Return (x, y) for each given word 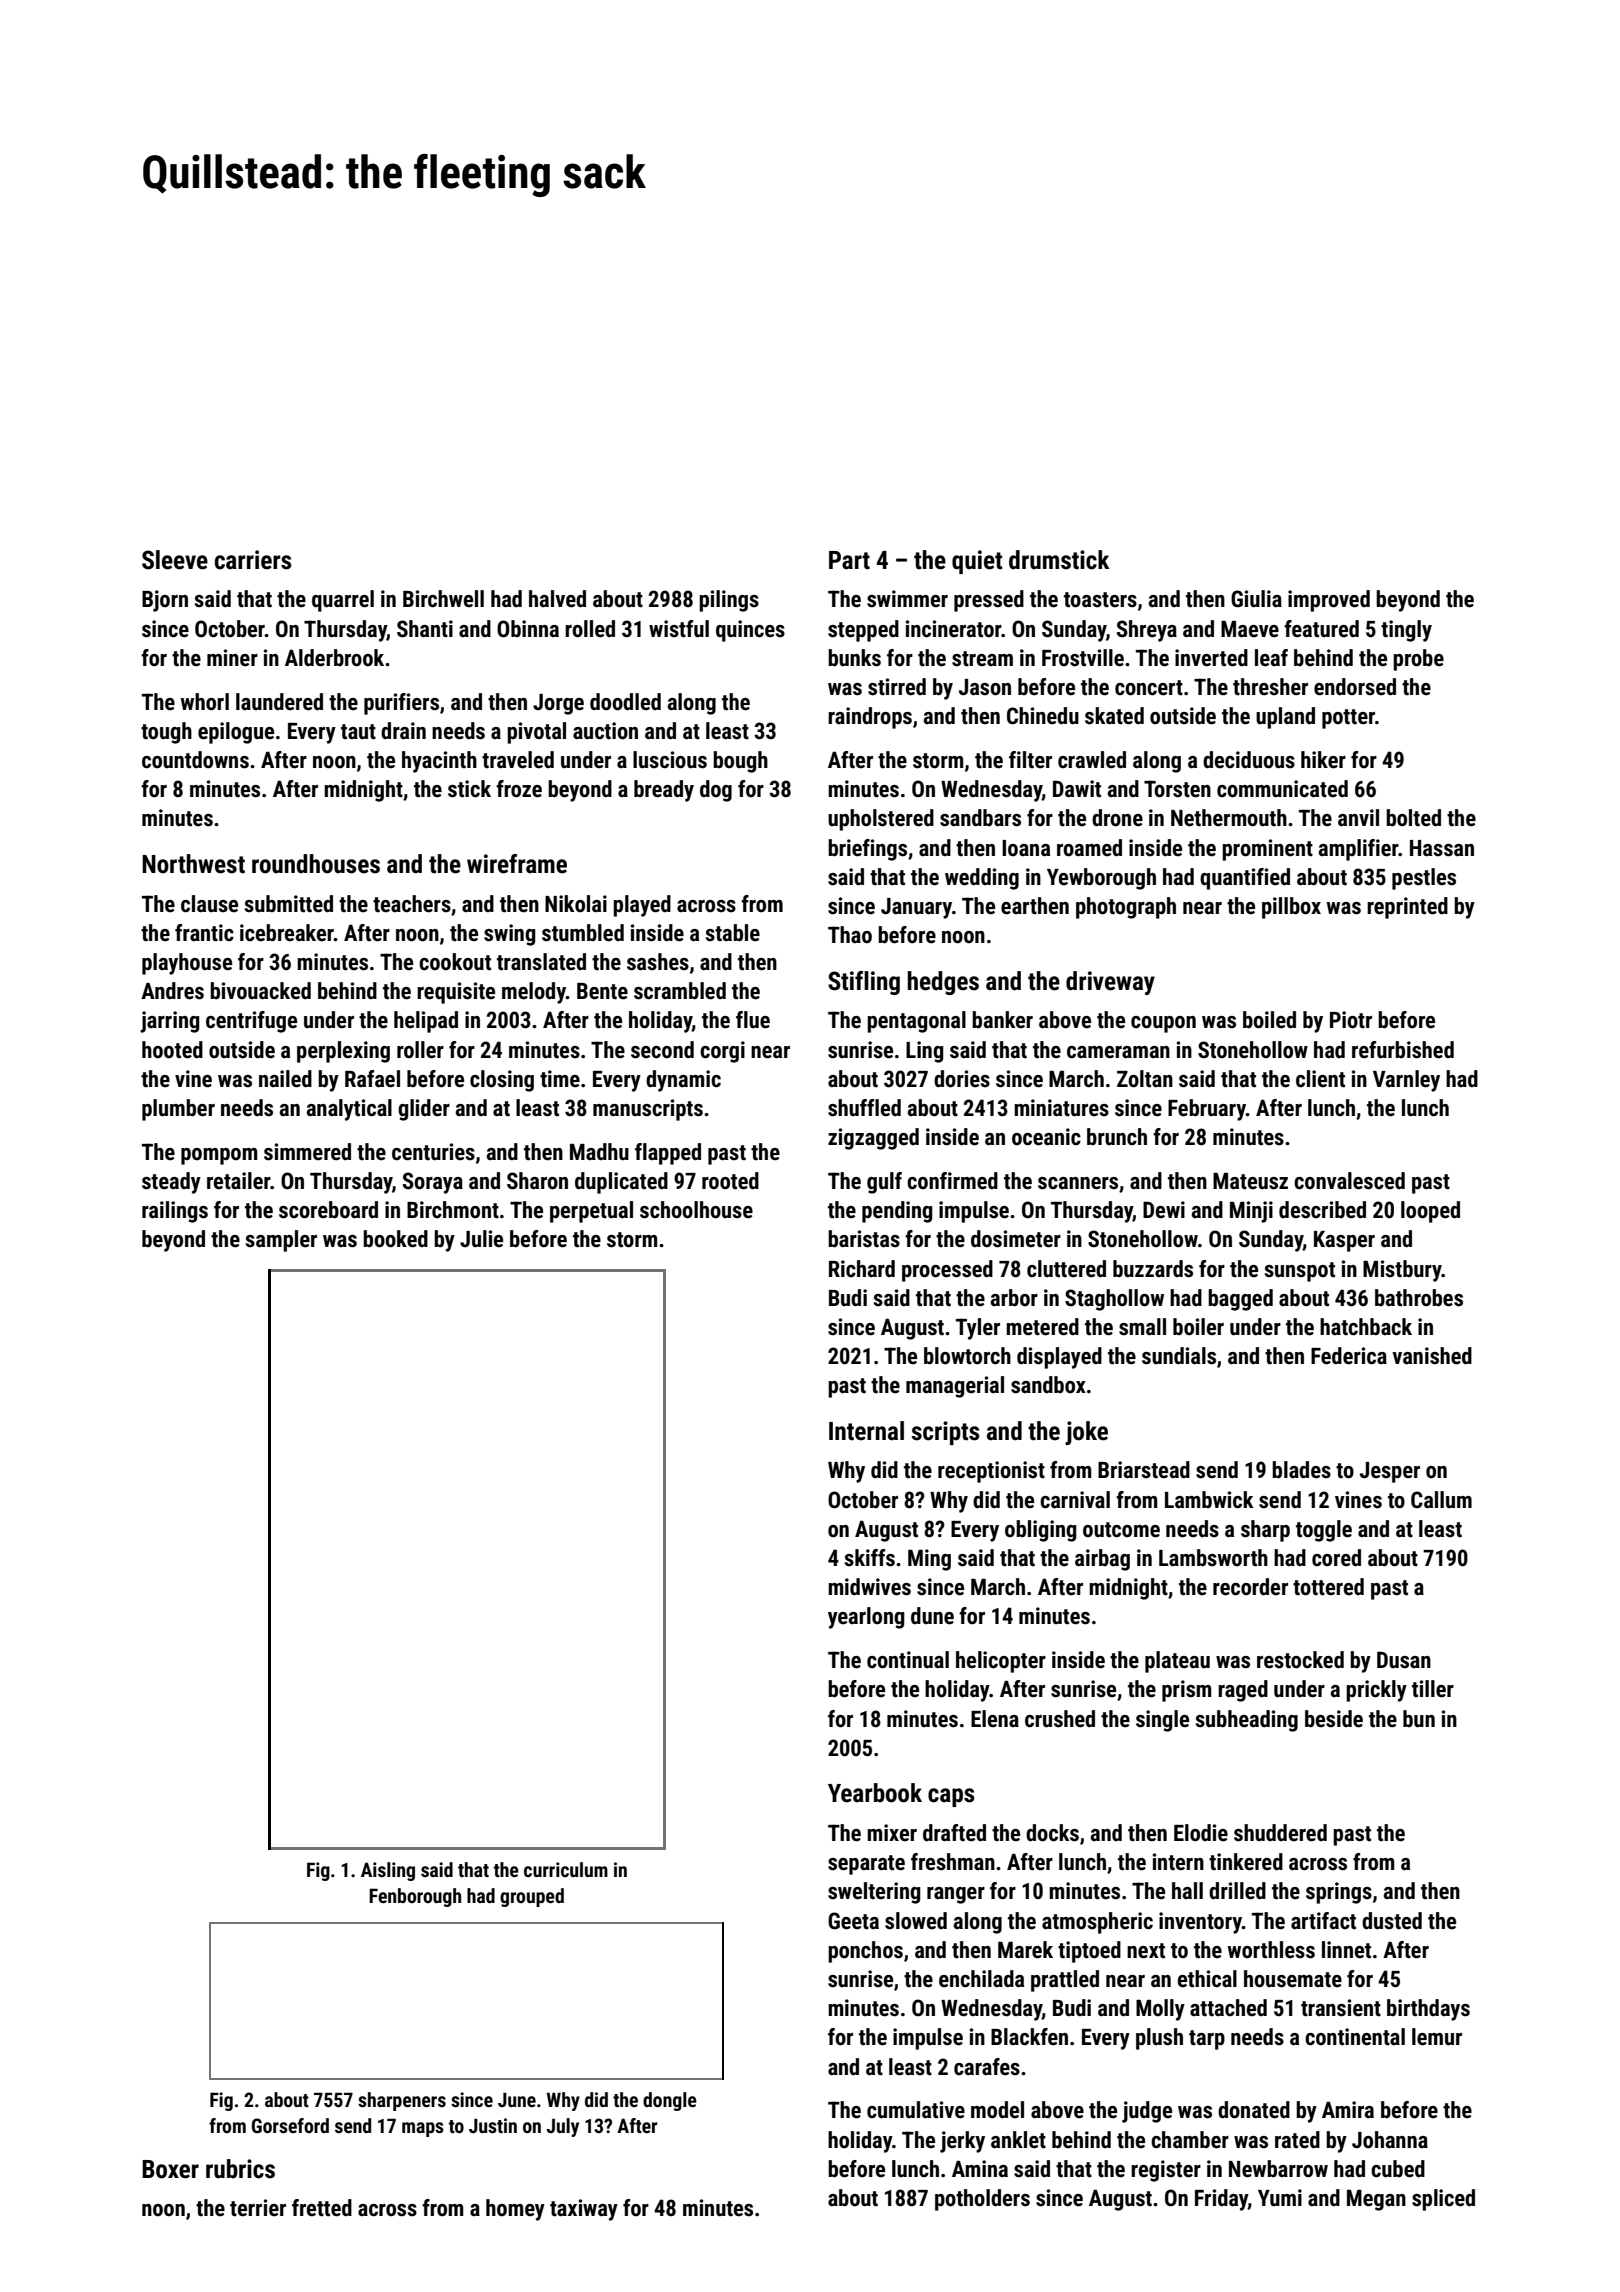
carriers (253, 560)
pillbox (1291, 908)
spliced (1443, 2200)
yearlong (866, 1618)
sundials (1179, 1356)
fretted (322, 2208)
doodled (625, 702)
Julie (481, 1239)
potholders (982, 2200)
